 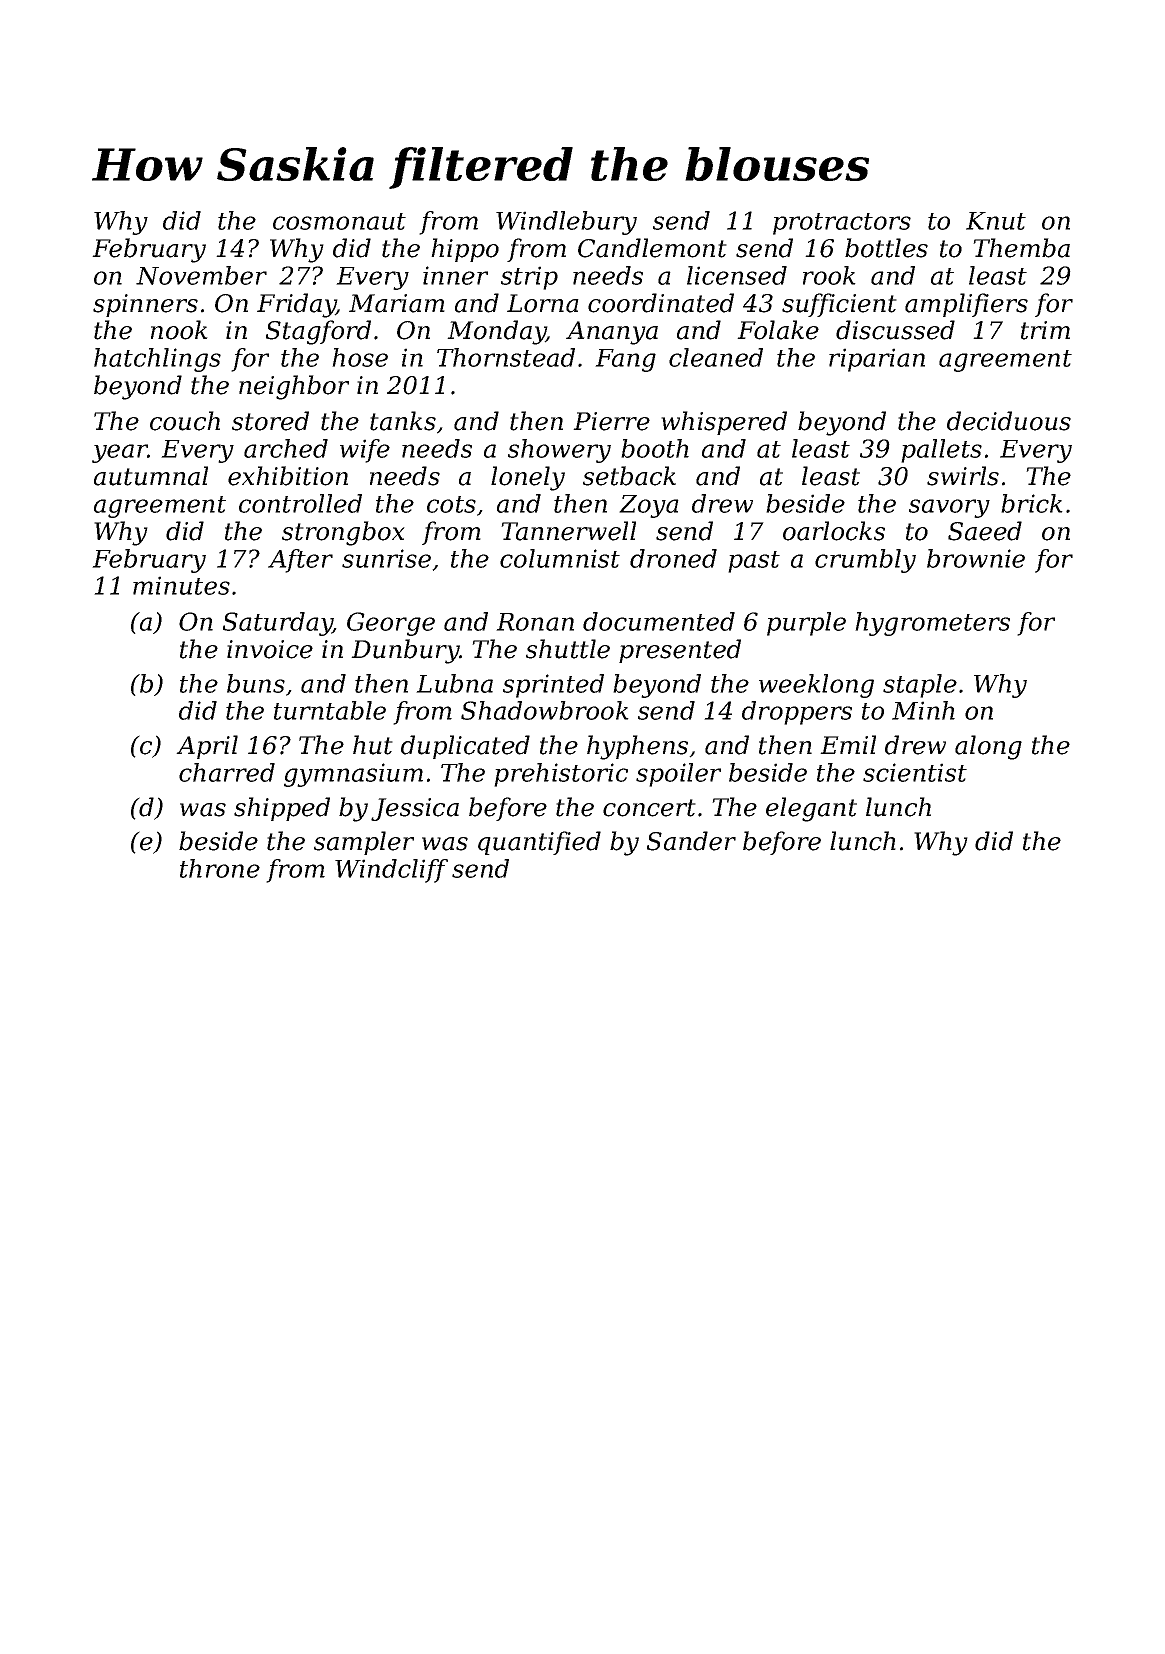 I want to click on discussed, so click(x=895, y=330).
